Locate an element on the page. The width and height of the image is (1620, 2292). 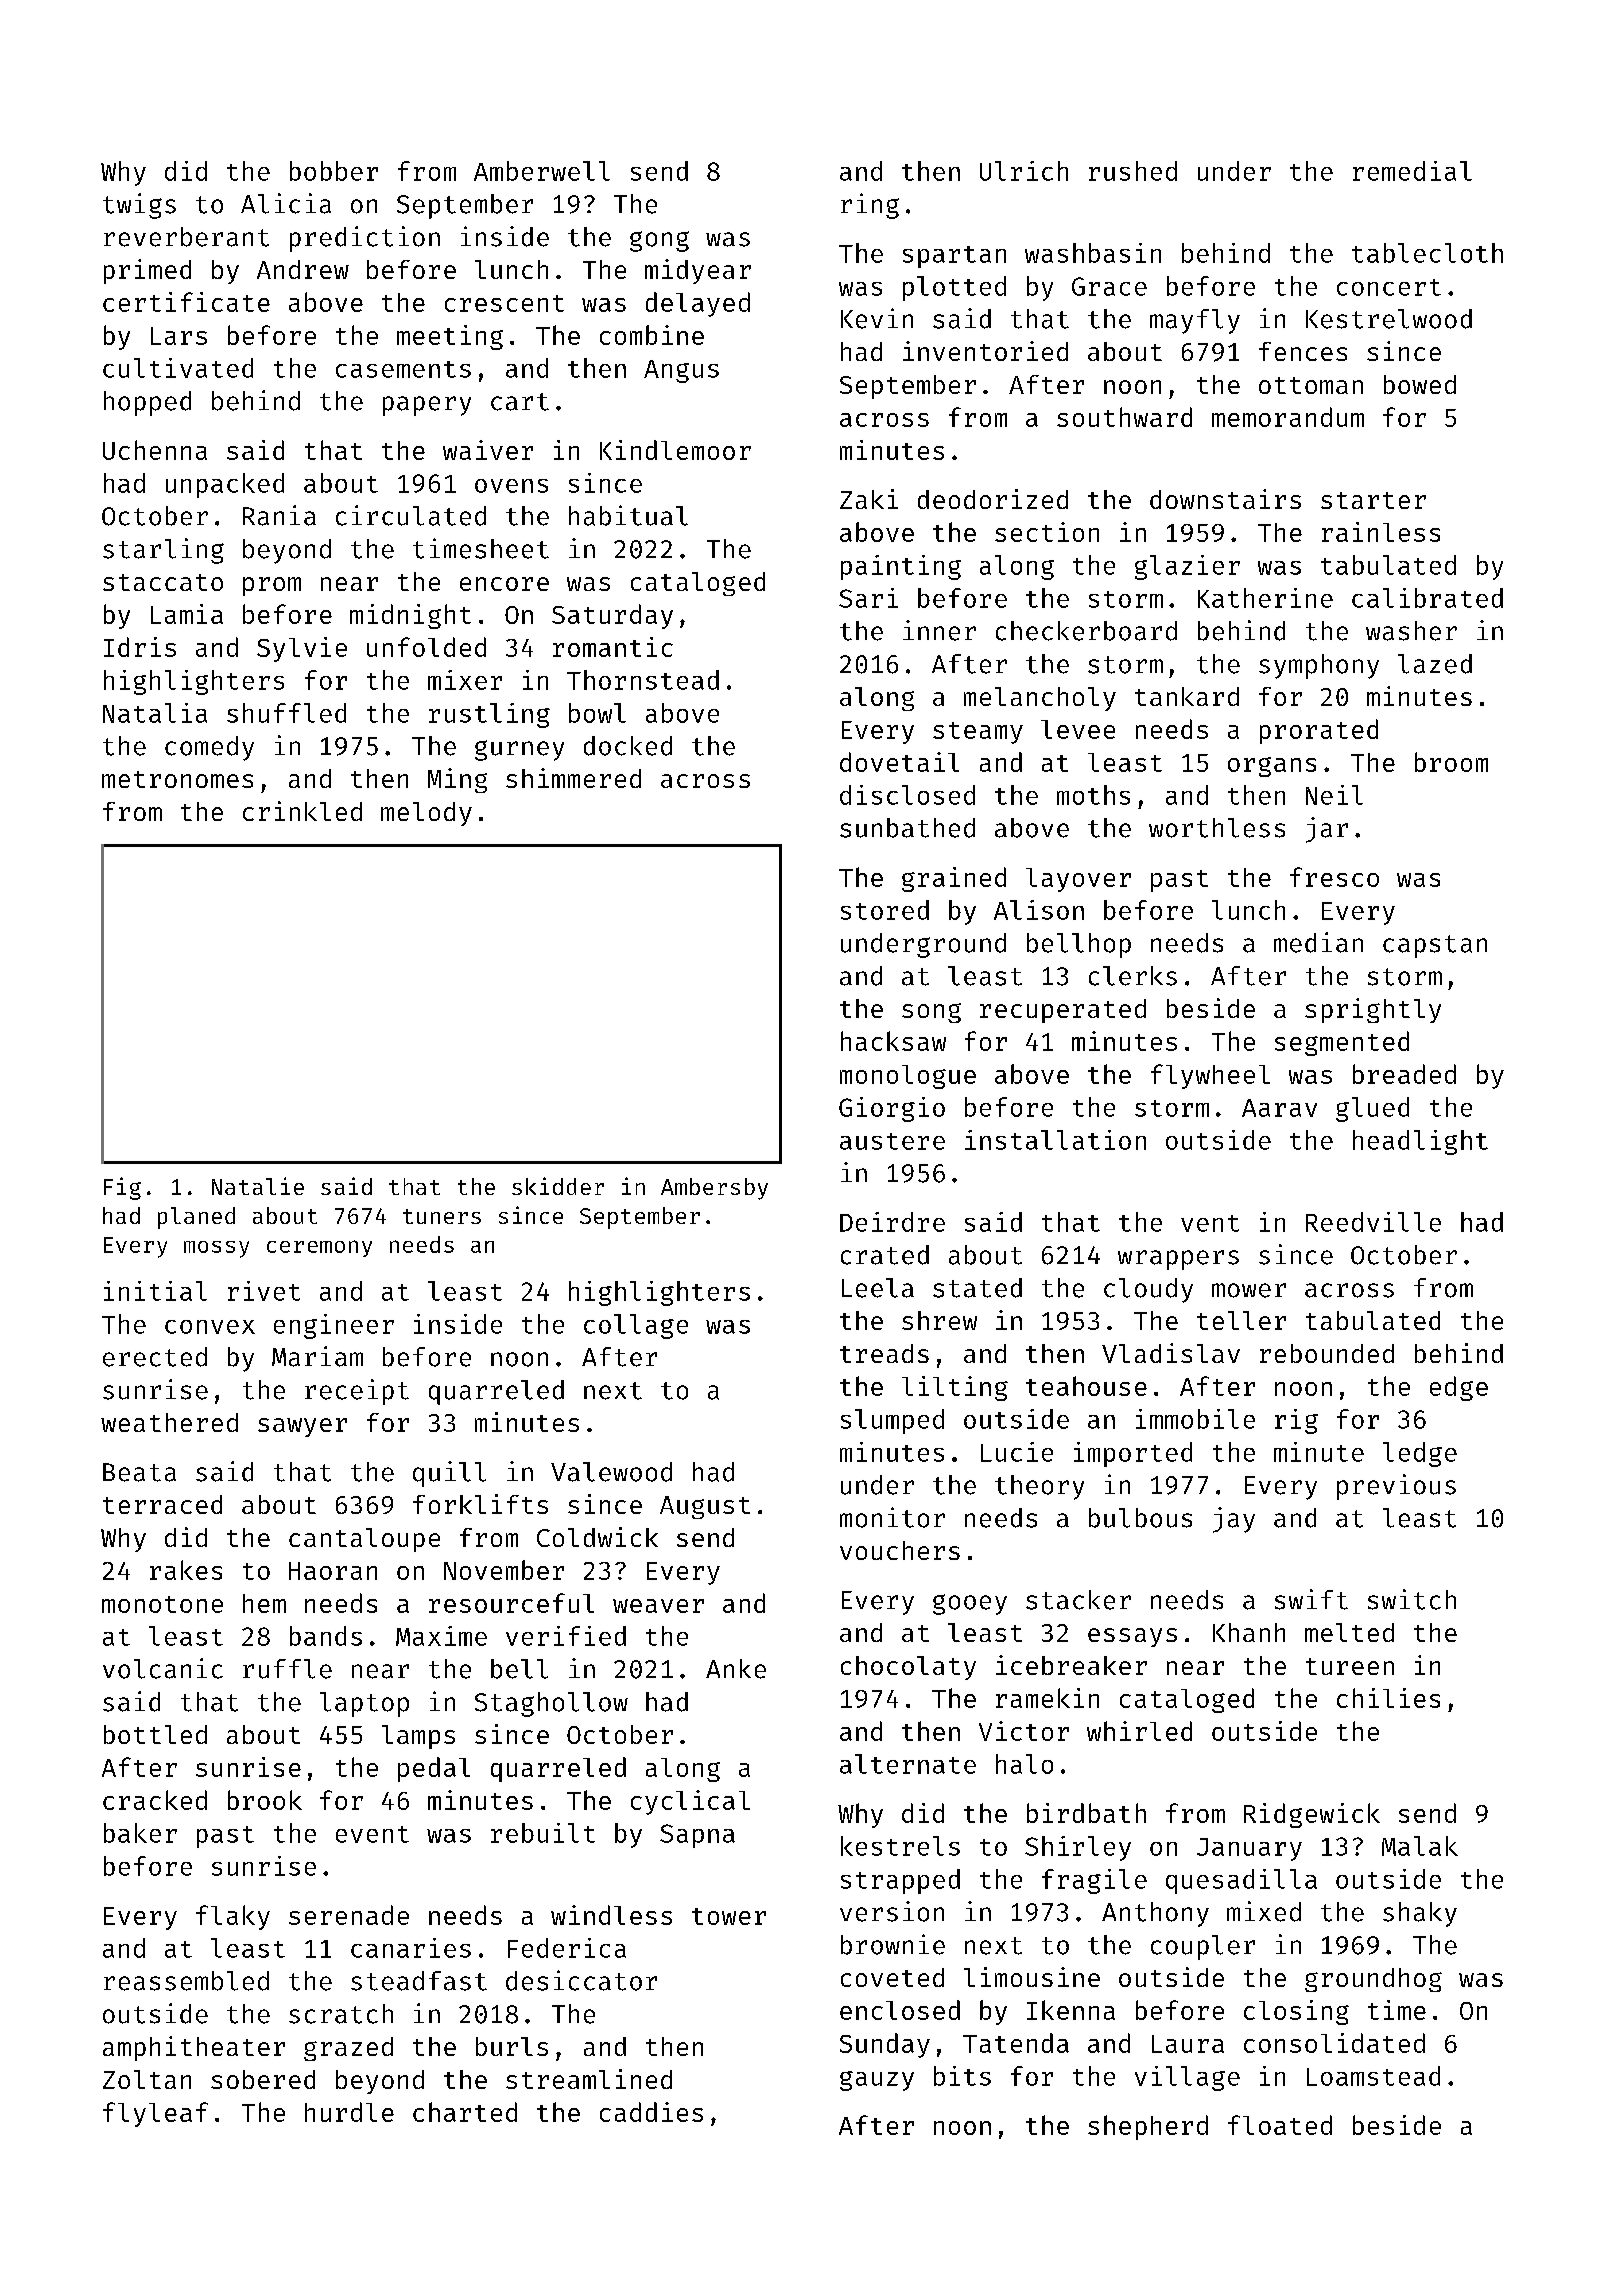
chilies is located at coordinates (1388, 1698).
